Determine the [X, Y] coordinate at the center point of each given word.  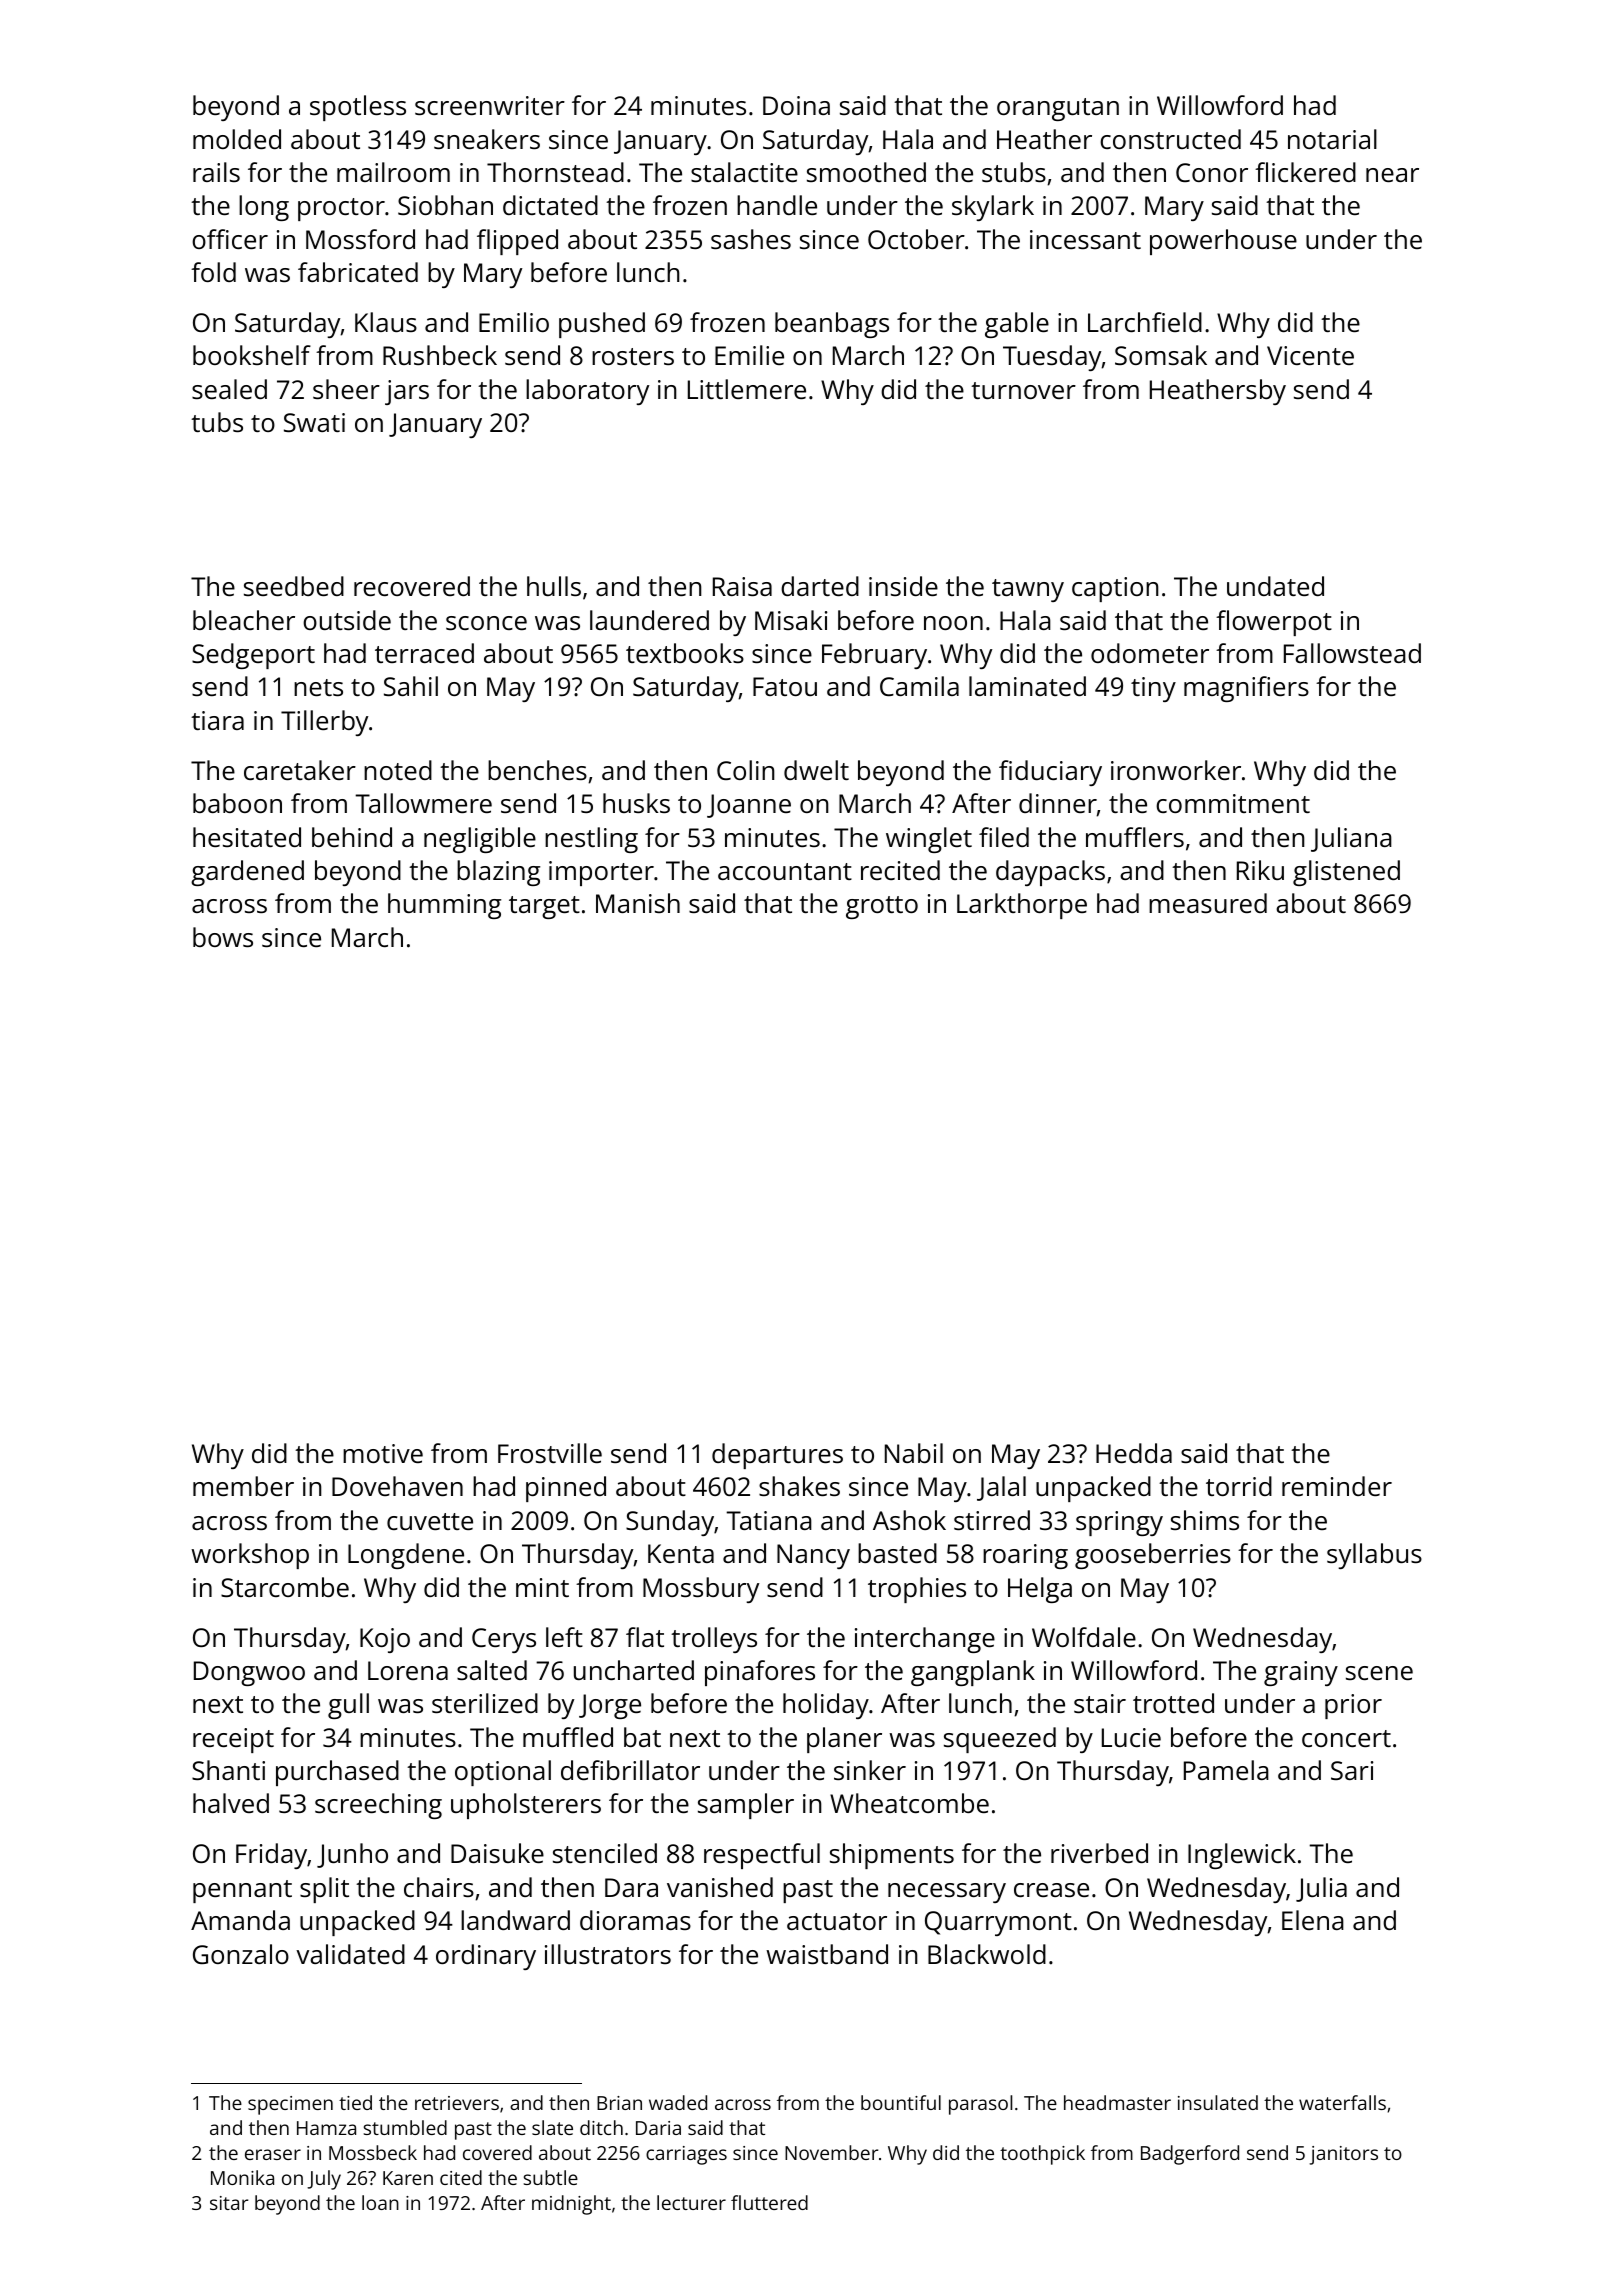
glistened [1346, 873]
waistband [827, 1954]
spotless [358, 108]
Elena [1313, 1920]
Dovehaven [397, 1486]
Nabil [914, 1453]
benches [537, 770]
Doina [796, 105]
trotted [1173, 1703]
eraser [273, 2154]
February [874, 656]
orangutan [1058, 109]
